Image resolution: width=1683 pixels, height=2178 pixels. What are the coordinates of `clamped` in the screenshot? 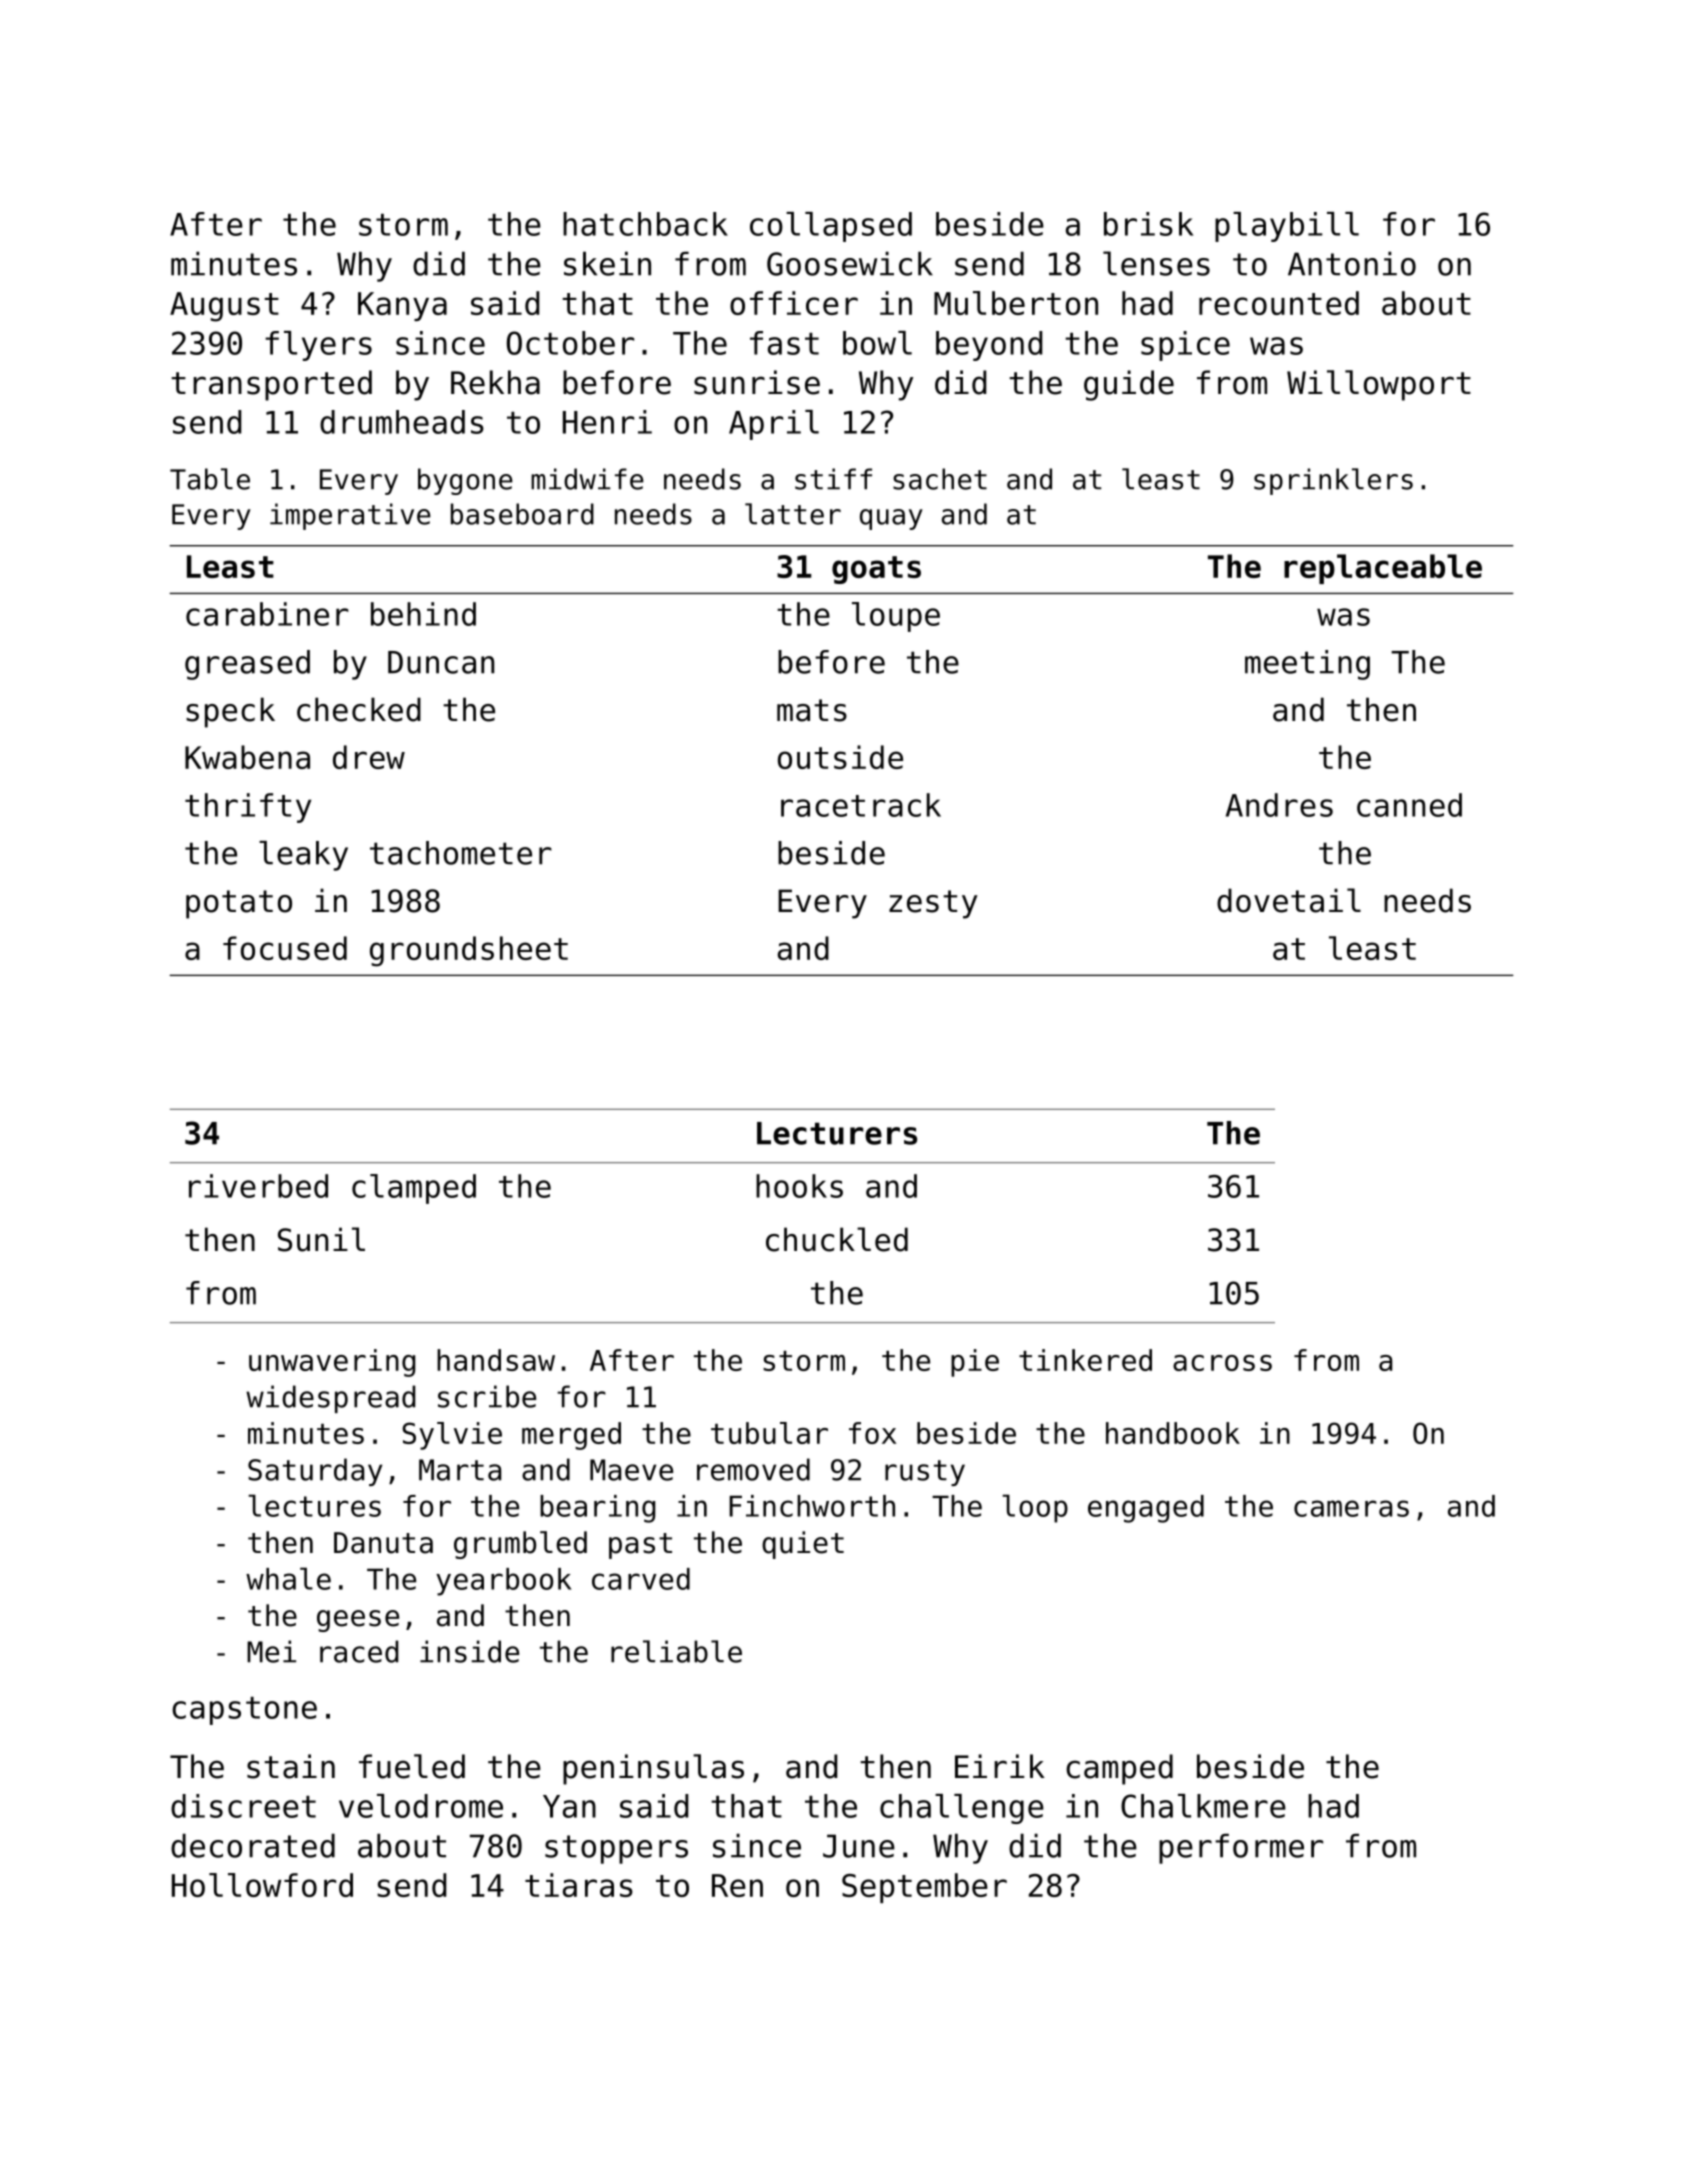 It's located at (414, 1189).
